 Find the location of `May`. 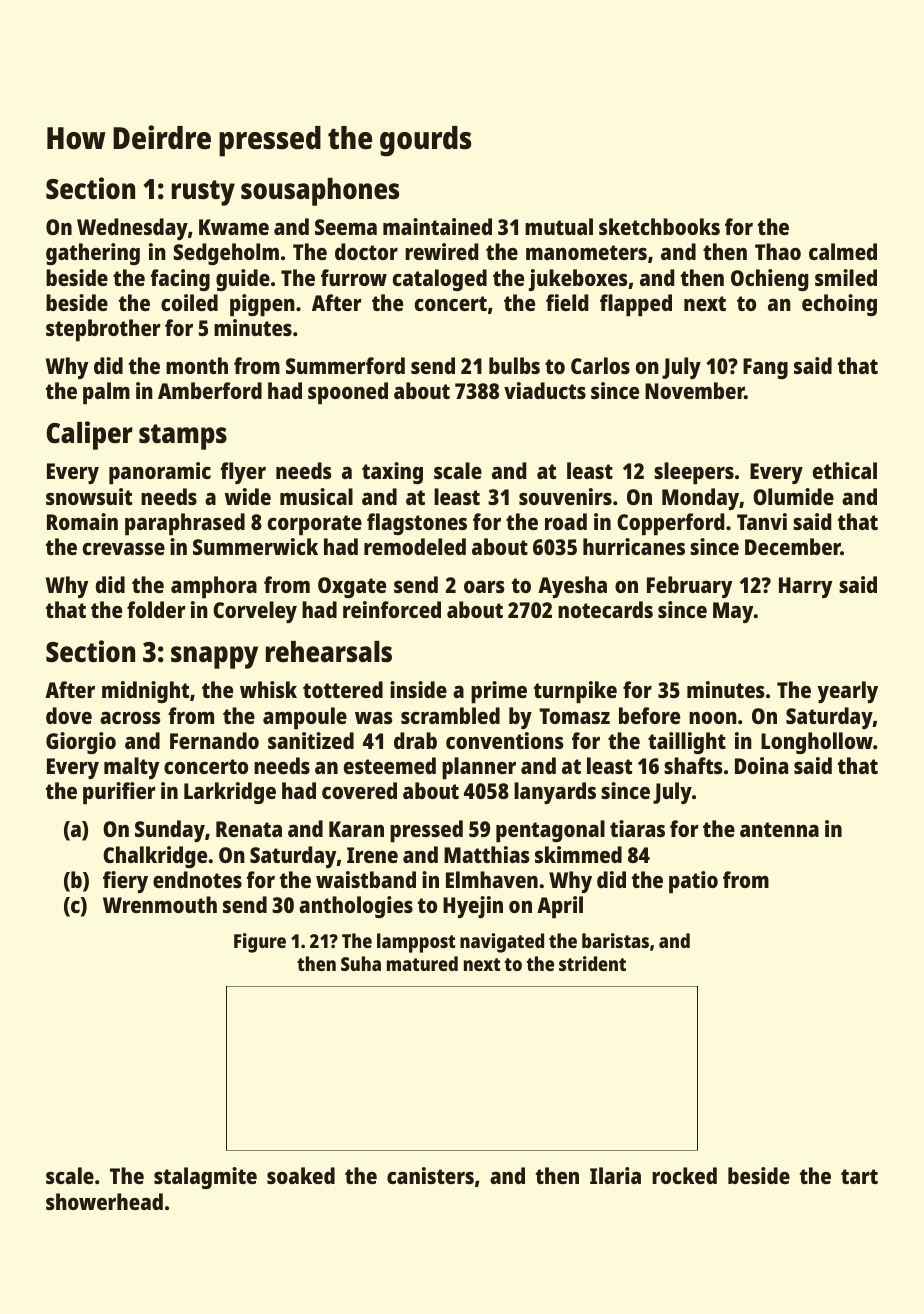

May is located at coordinates (733, 612).
